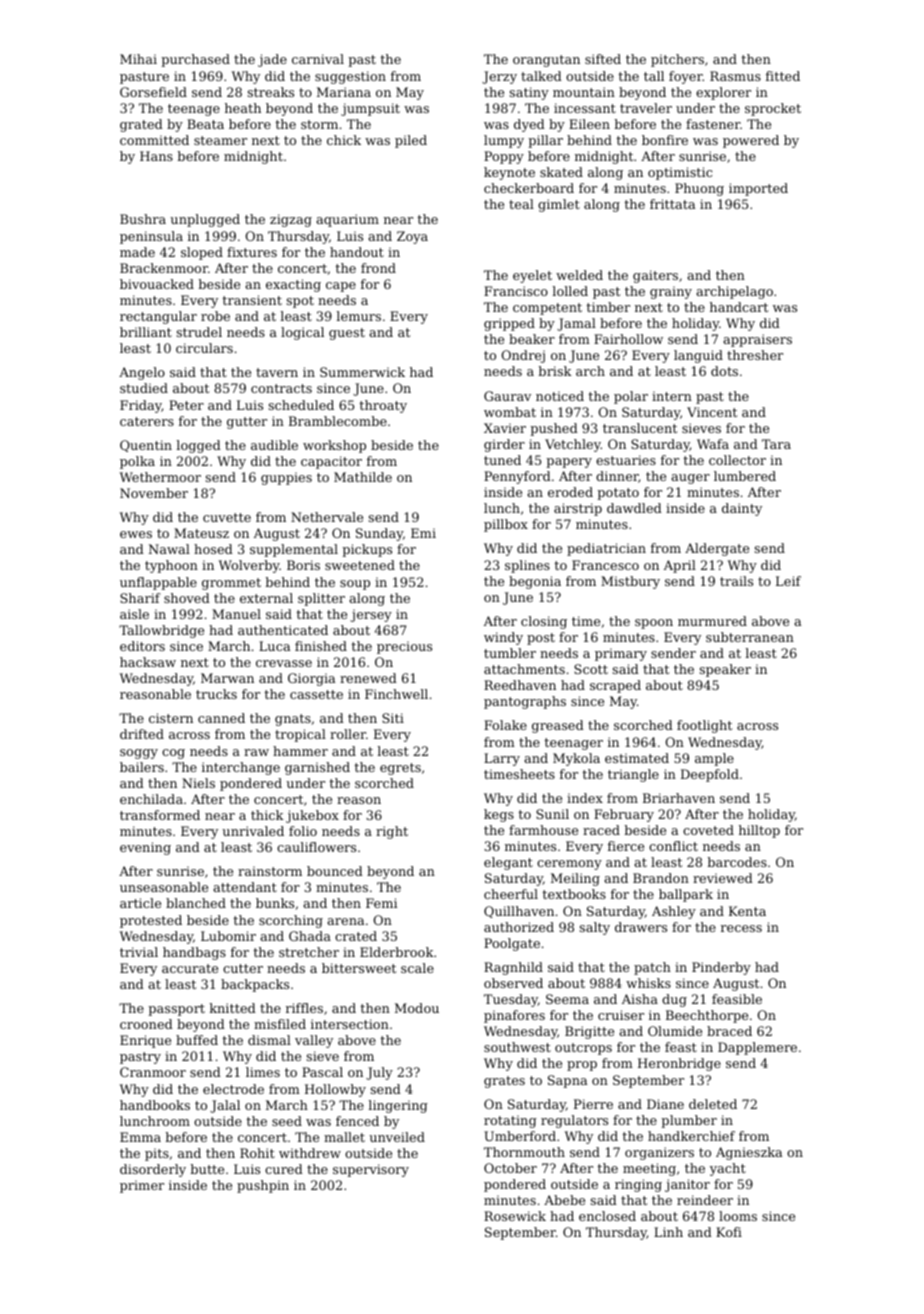 This document has width=924, height=1314. What do you see at coordinates (640, 428) in the document?
I see `translucent` at bounding box center [640, 428].
